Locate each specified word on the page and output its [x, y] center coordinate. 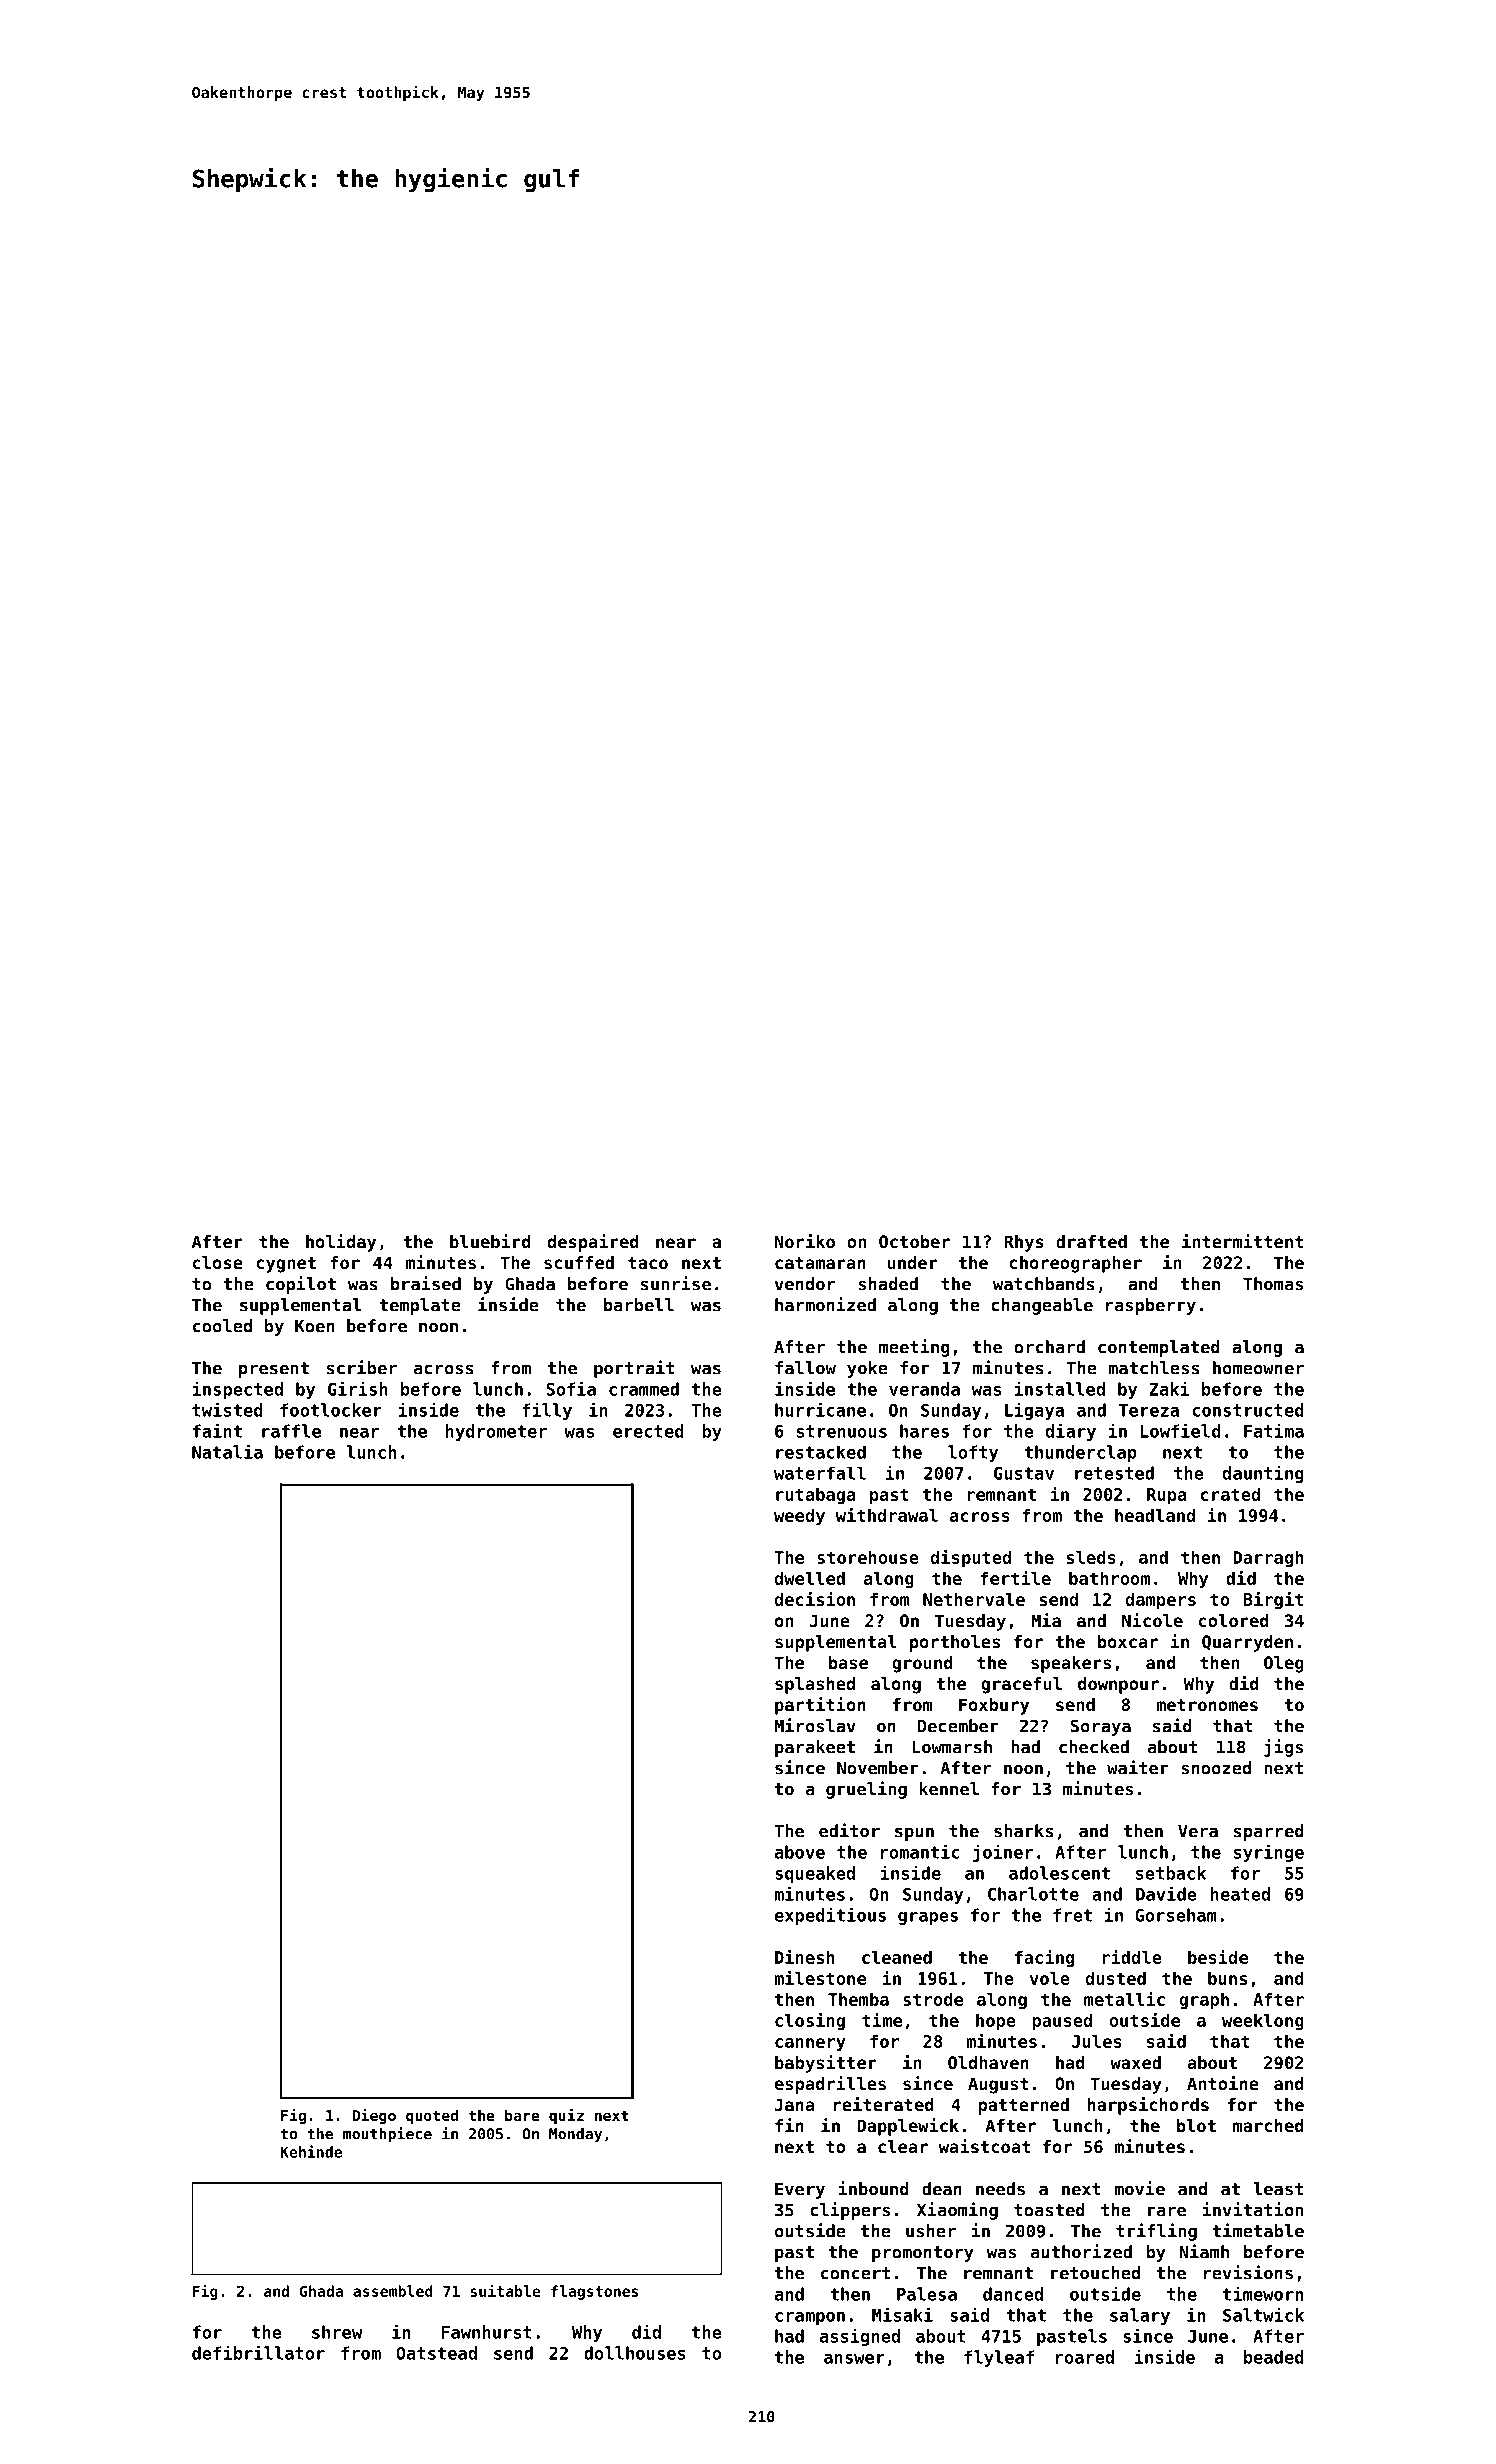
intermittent [1242, 1241]
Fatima [1274, 1430]
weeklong [1263, 2022]
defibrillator [258, 2352]
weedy [799, 1517]
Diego [374, 2116]
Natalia [227, 1451]
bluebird [490, 1241]
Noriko [805, 1241]
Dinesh [805, 1957]
